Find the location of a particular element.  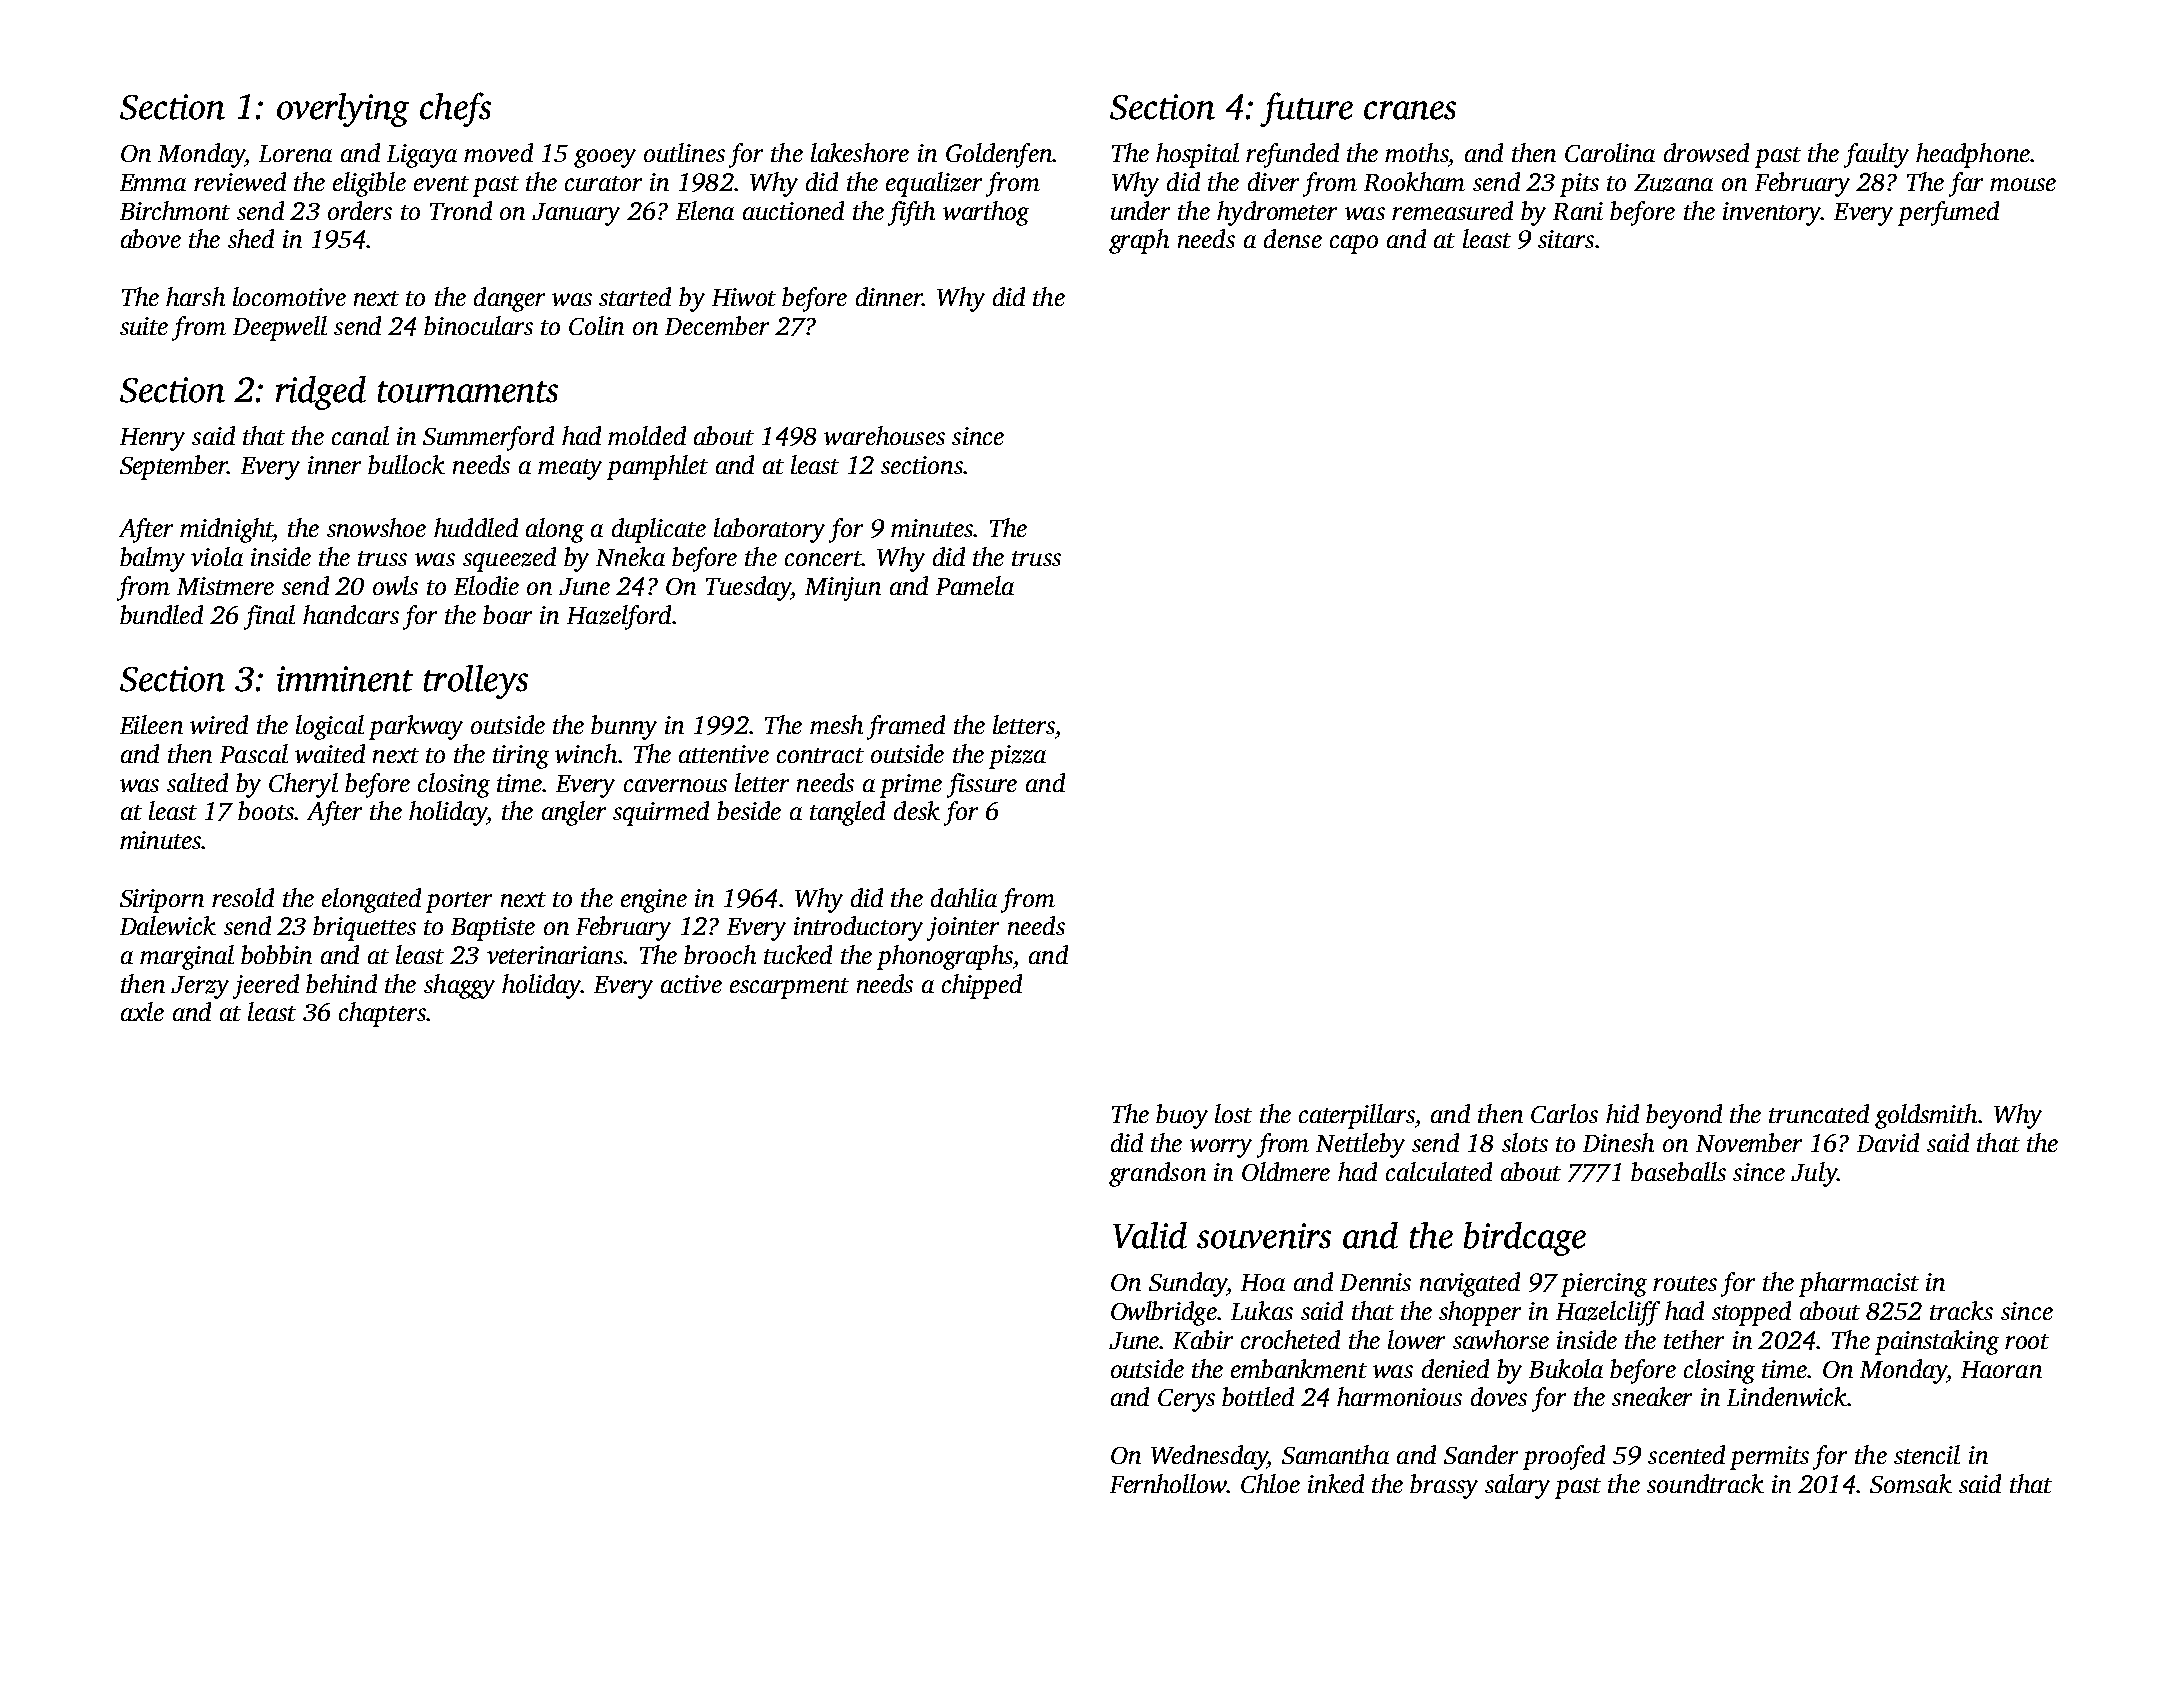

Fernhollow is located at coordinates (1168, 1483).
